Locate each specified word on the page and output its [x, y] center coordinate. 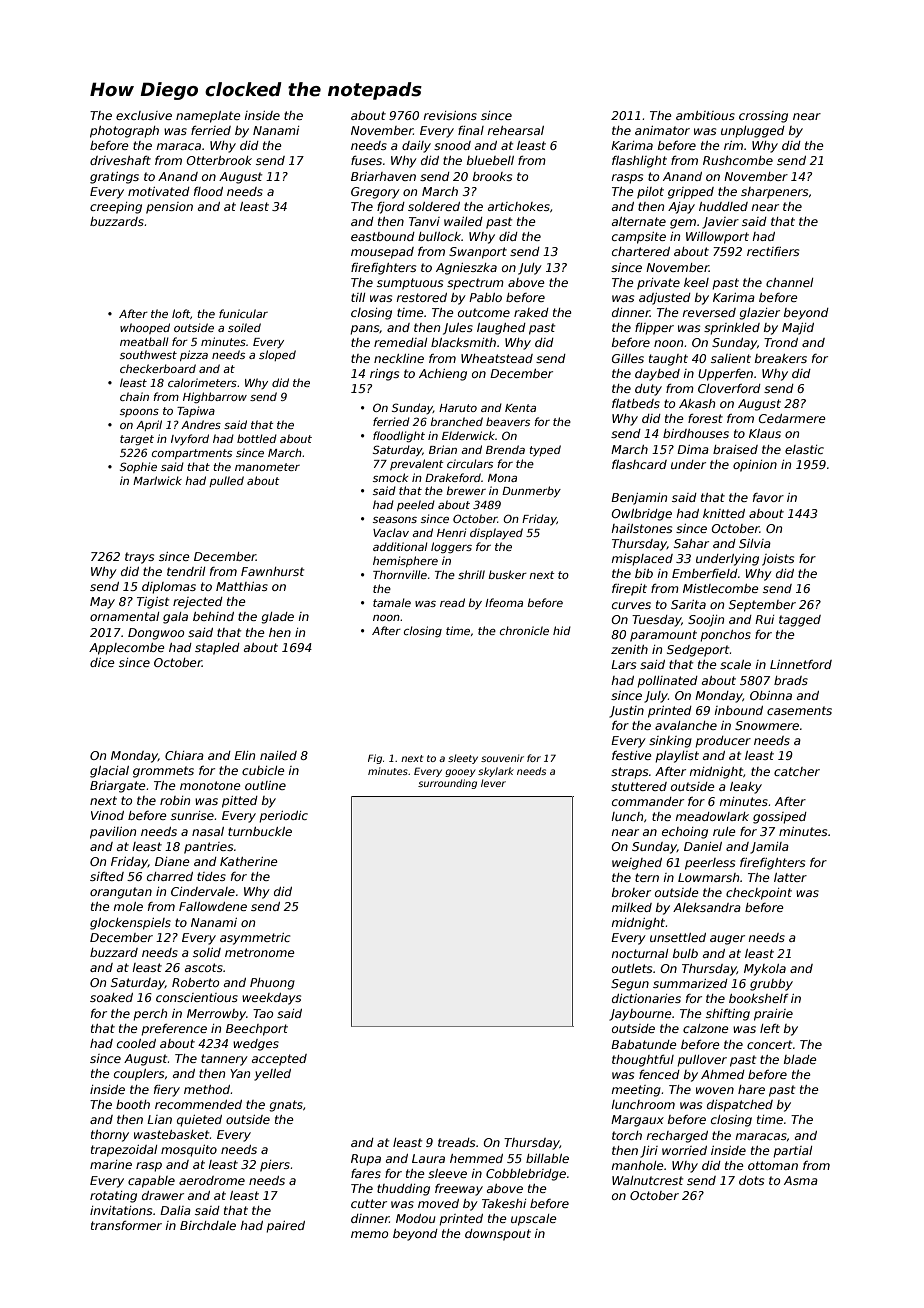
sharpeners [774, 193]
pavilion [113, 833]
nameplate [208, 117]
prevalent [417, 464]
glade [277, 618]
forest [705, 418]
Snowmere [767, 725]
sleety [463, 759]
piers [275, 1166]
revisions [450, 115]
